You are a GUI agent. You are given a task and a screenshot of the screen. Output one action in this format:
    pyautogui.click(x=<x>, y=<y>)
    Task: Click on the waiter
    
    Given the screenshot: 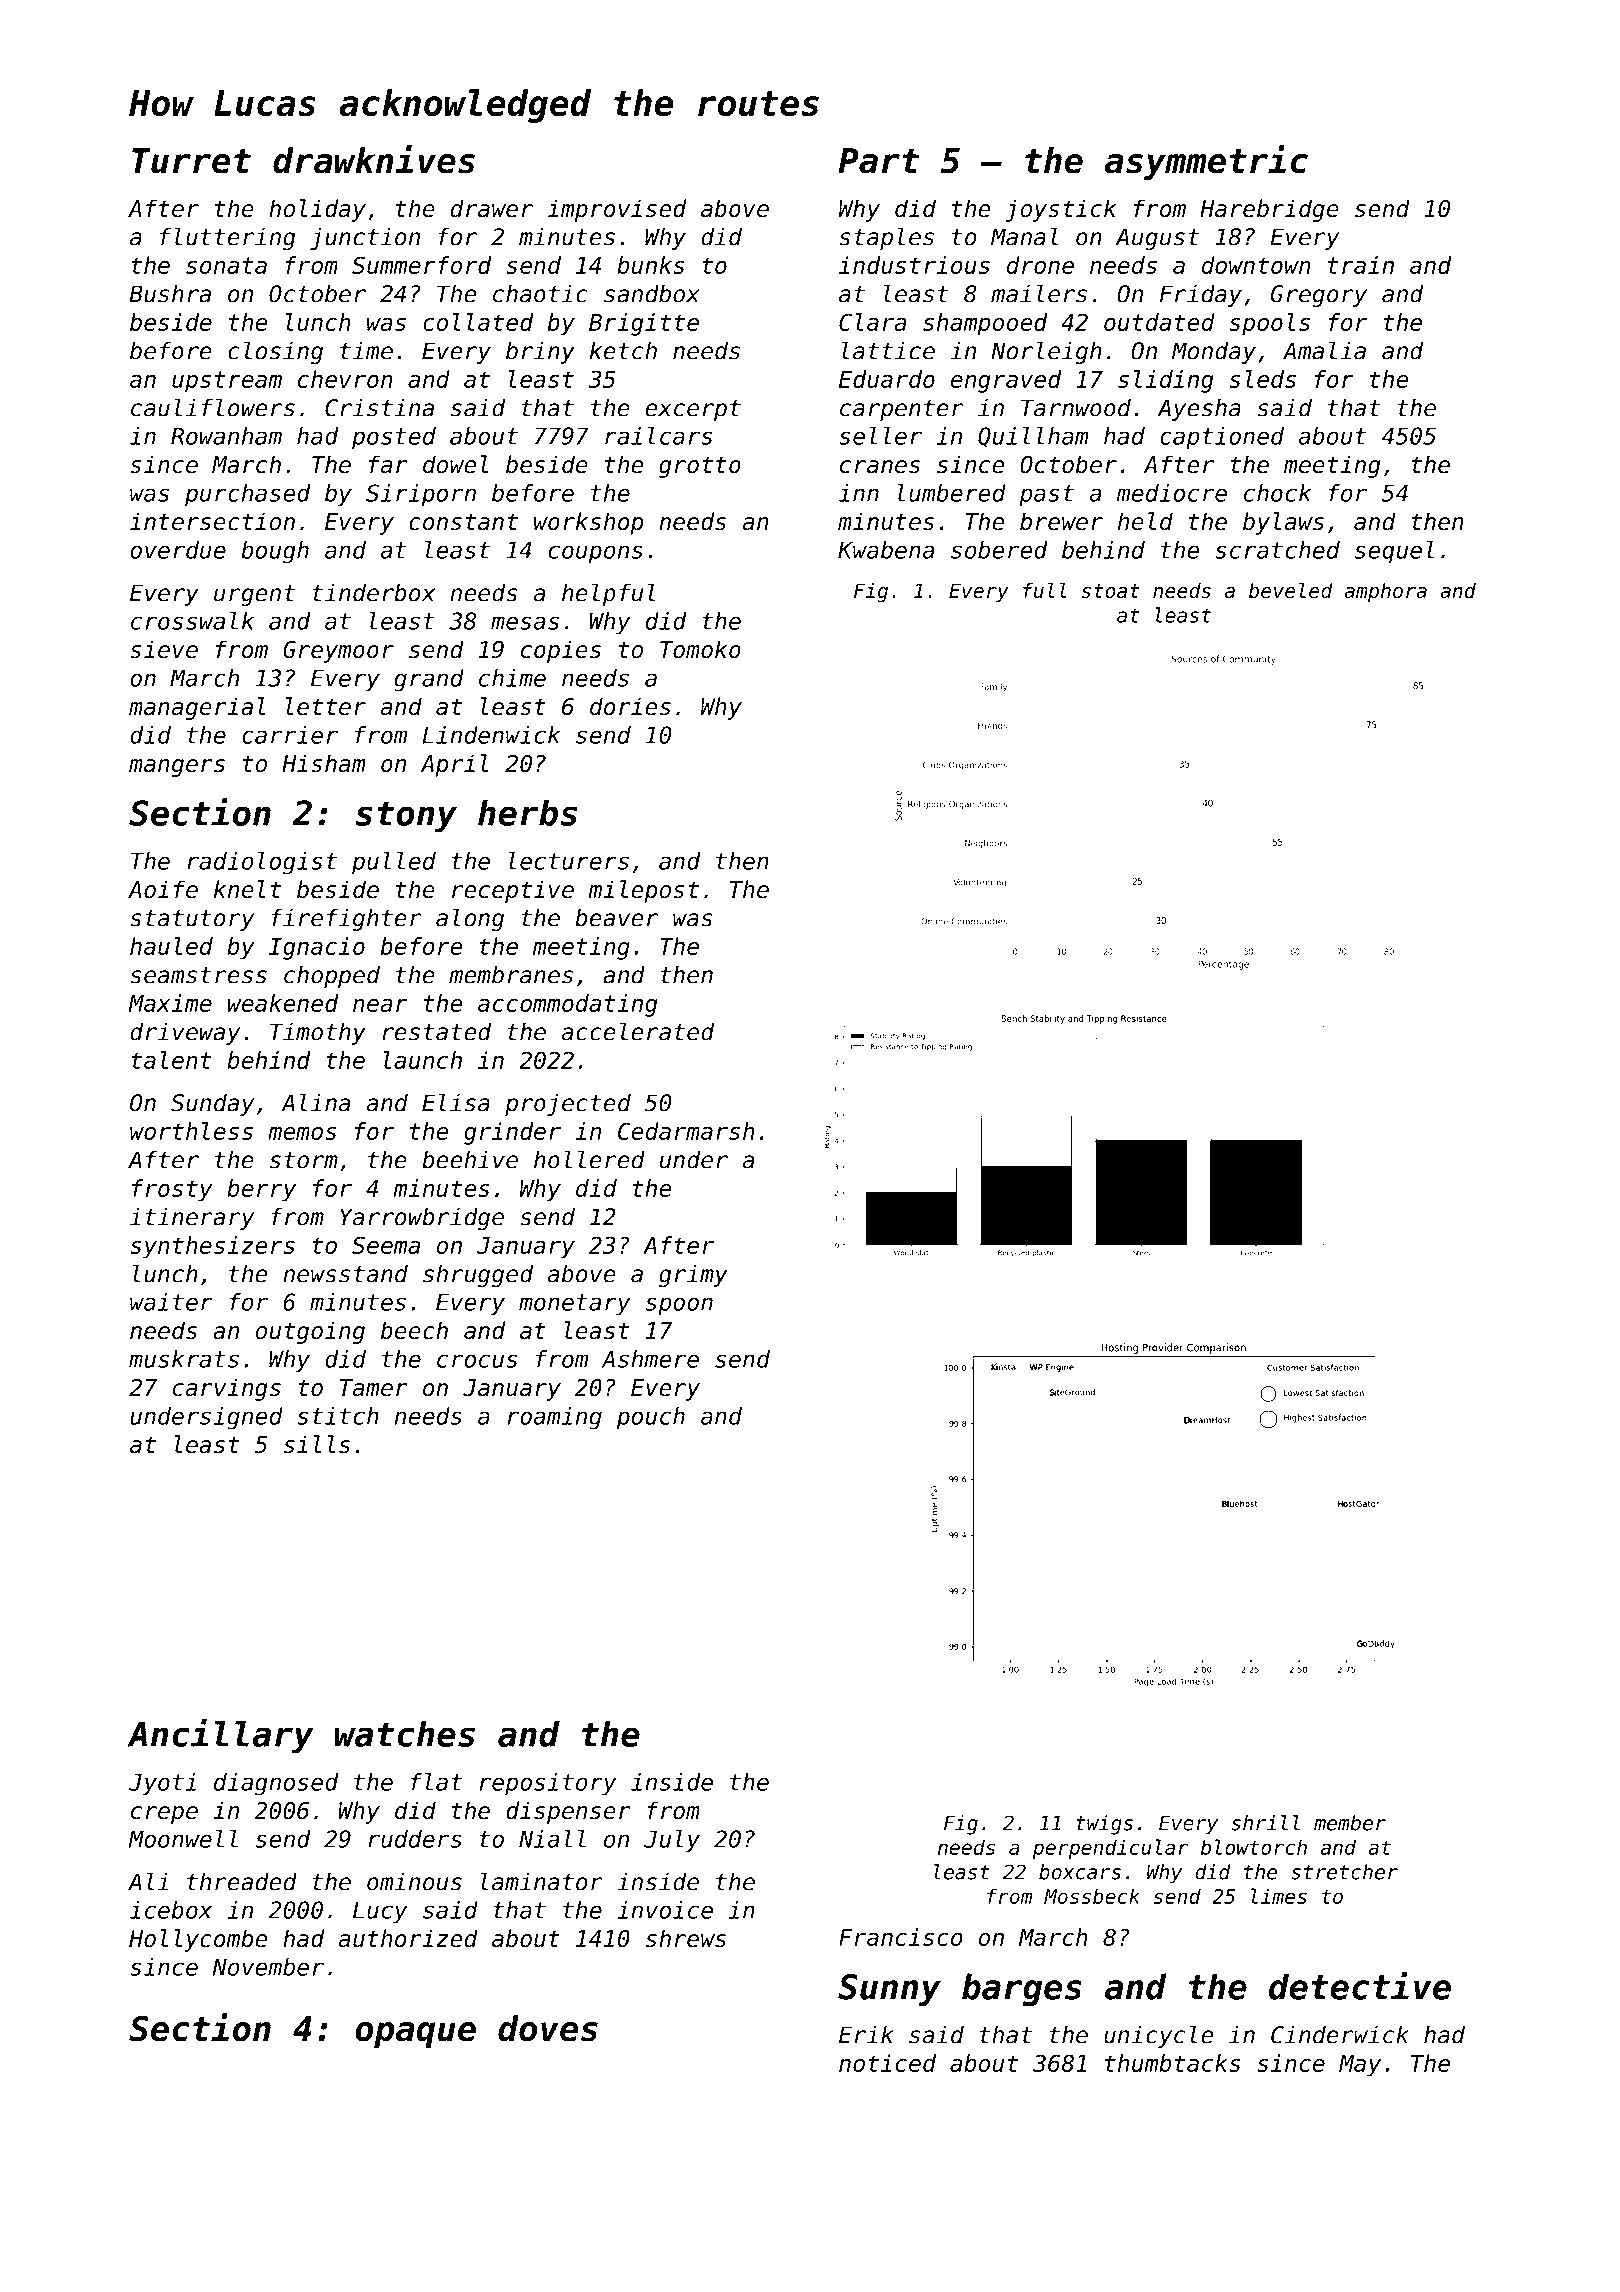 What is the action you would take?
    pyautogui.click(x=171, y=1302)
